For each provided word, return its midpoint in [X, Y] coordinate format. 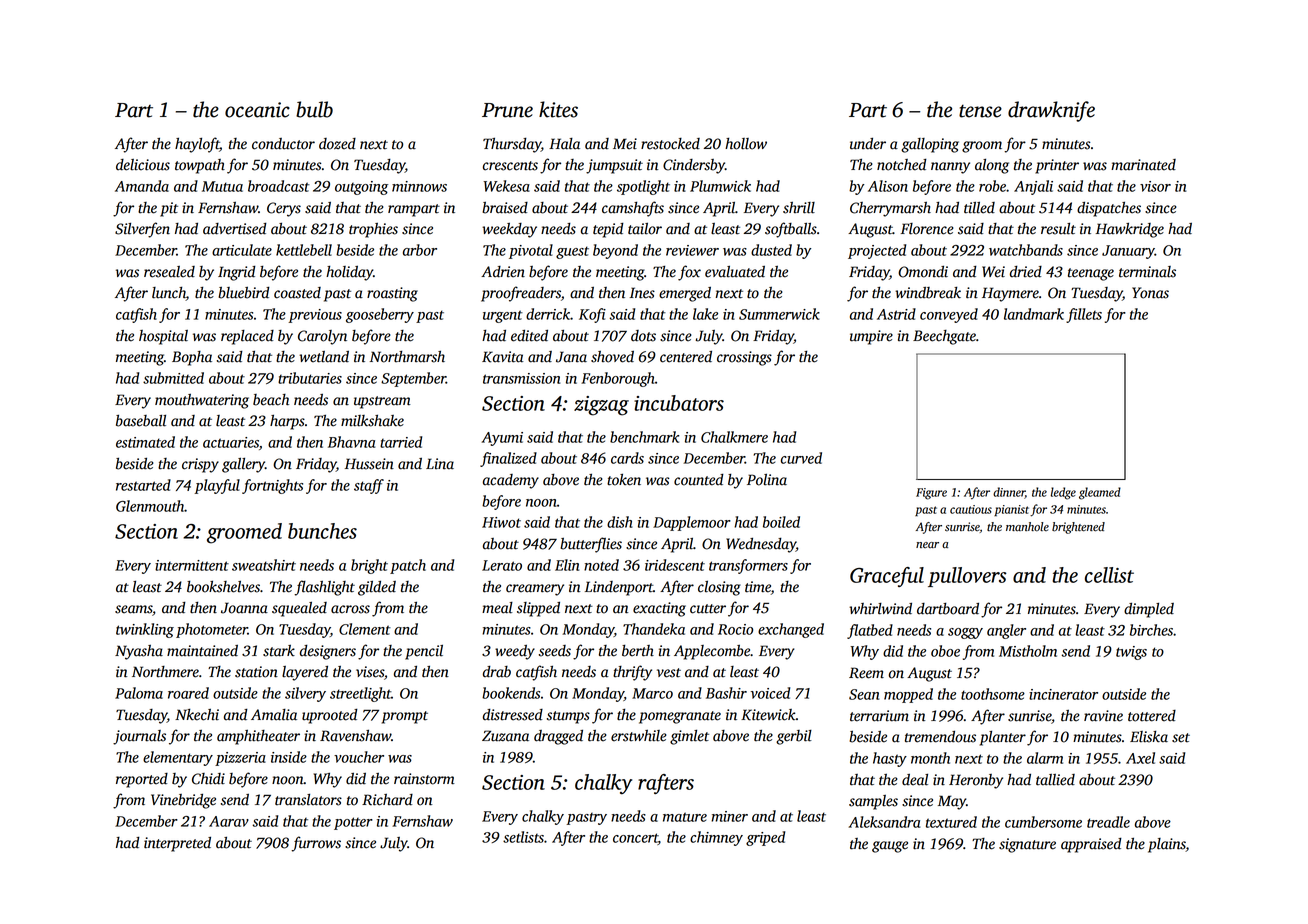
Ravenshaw [355, 736]
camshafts [633, 209]
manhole [1027, 527]
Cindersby [694, 166]
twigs [1131, 653]
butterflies [591, 545]
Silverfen [142, 230]
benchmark [644, 437]
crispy [200, 465]
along [992, 166]
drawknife [1051, 111]
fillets [1084, 315]
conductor [283, 144]
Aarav [229, 821]
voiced [770, 693]
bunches [322, 531]
